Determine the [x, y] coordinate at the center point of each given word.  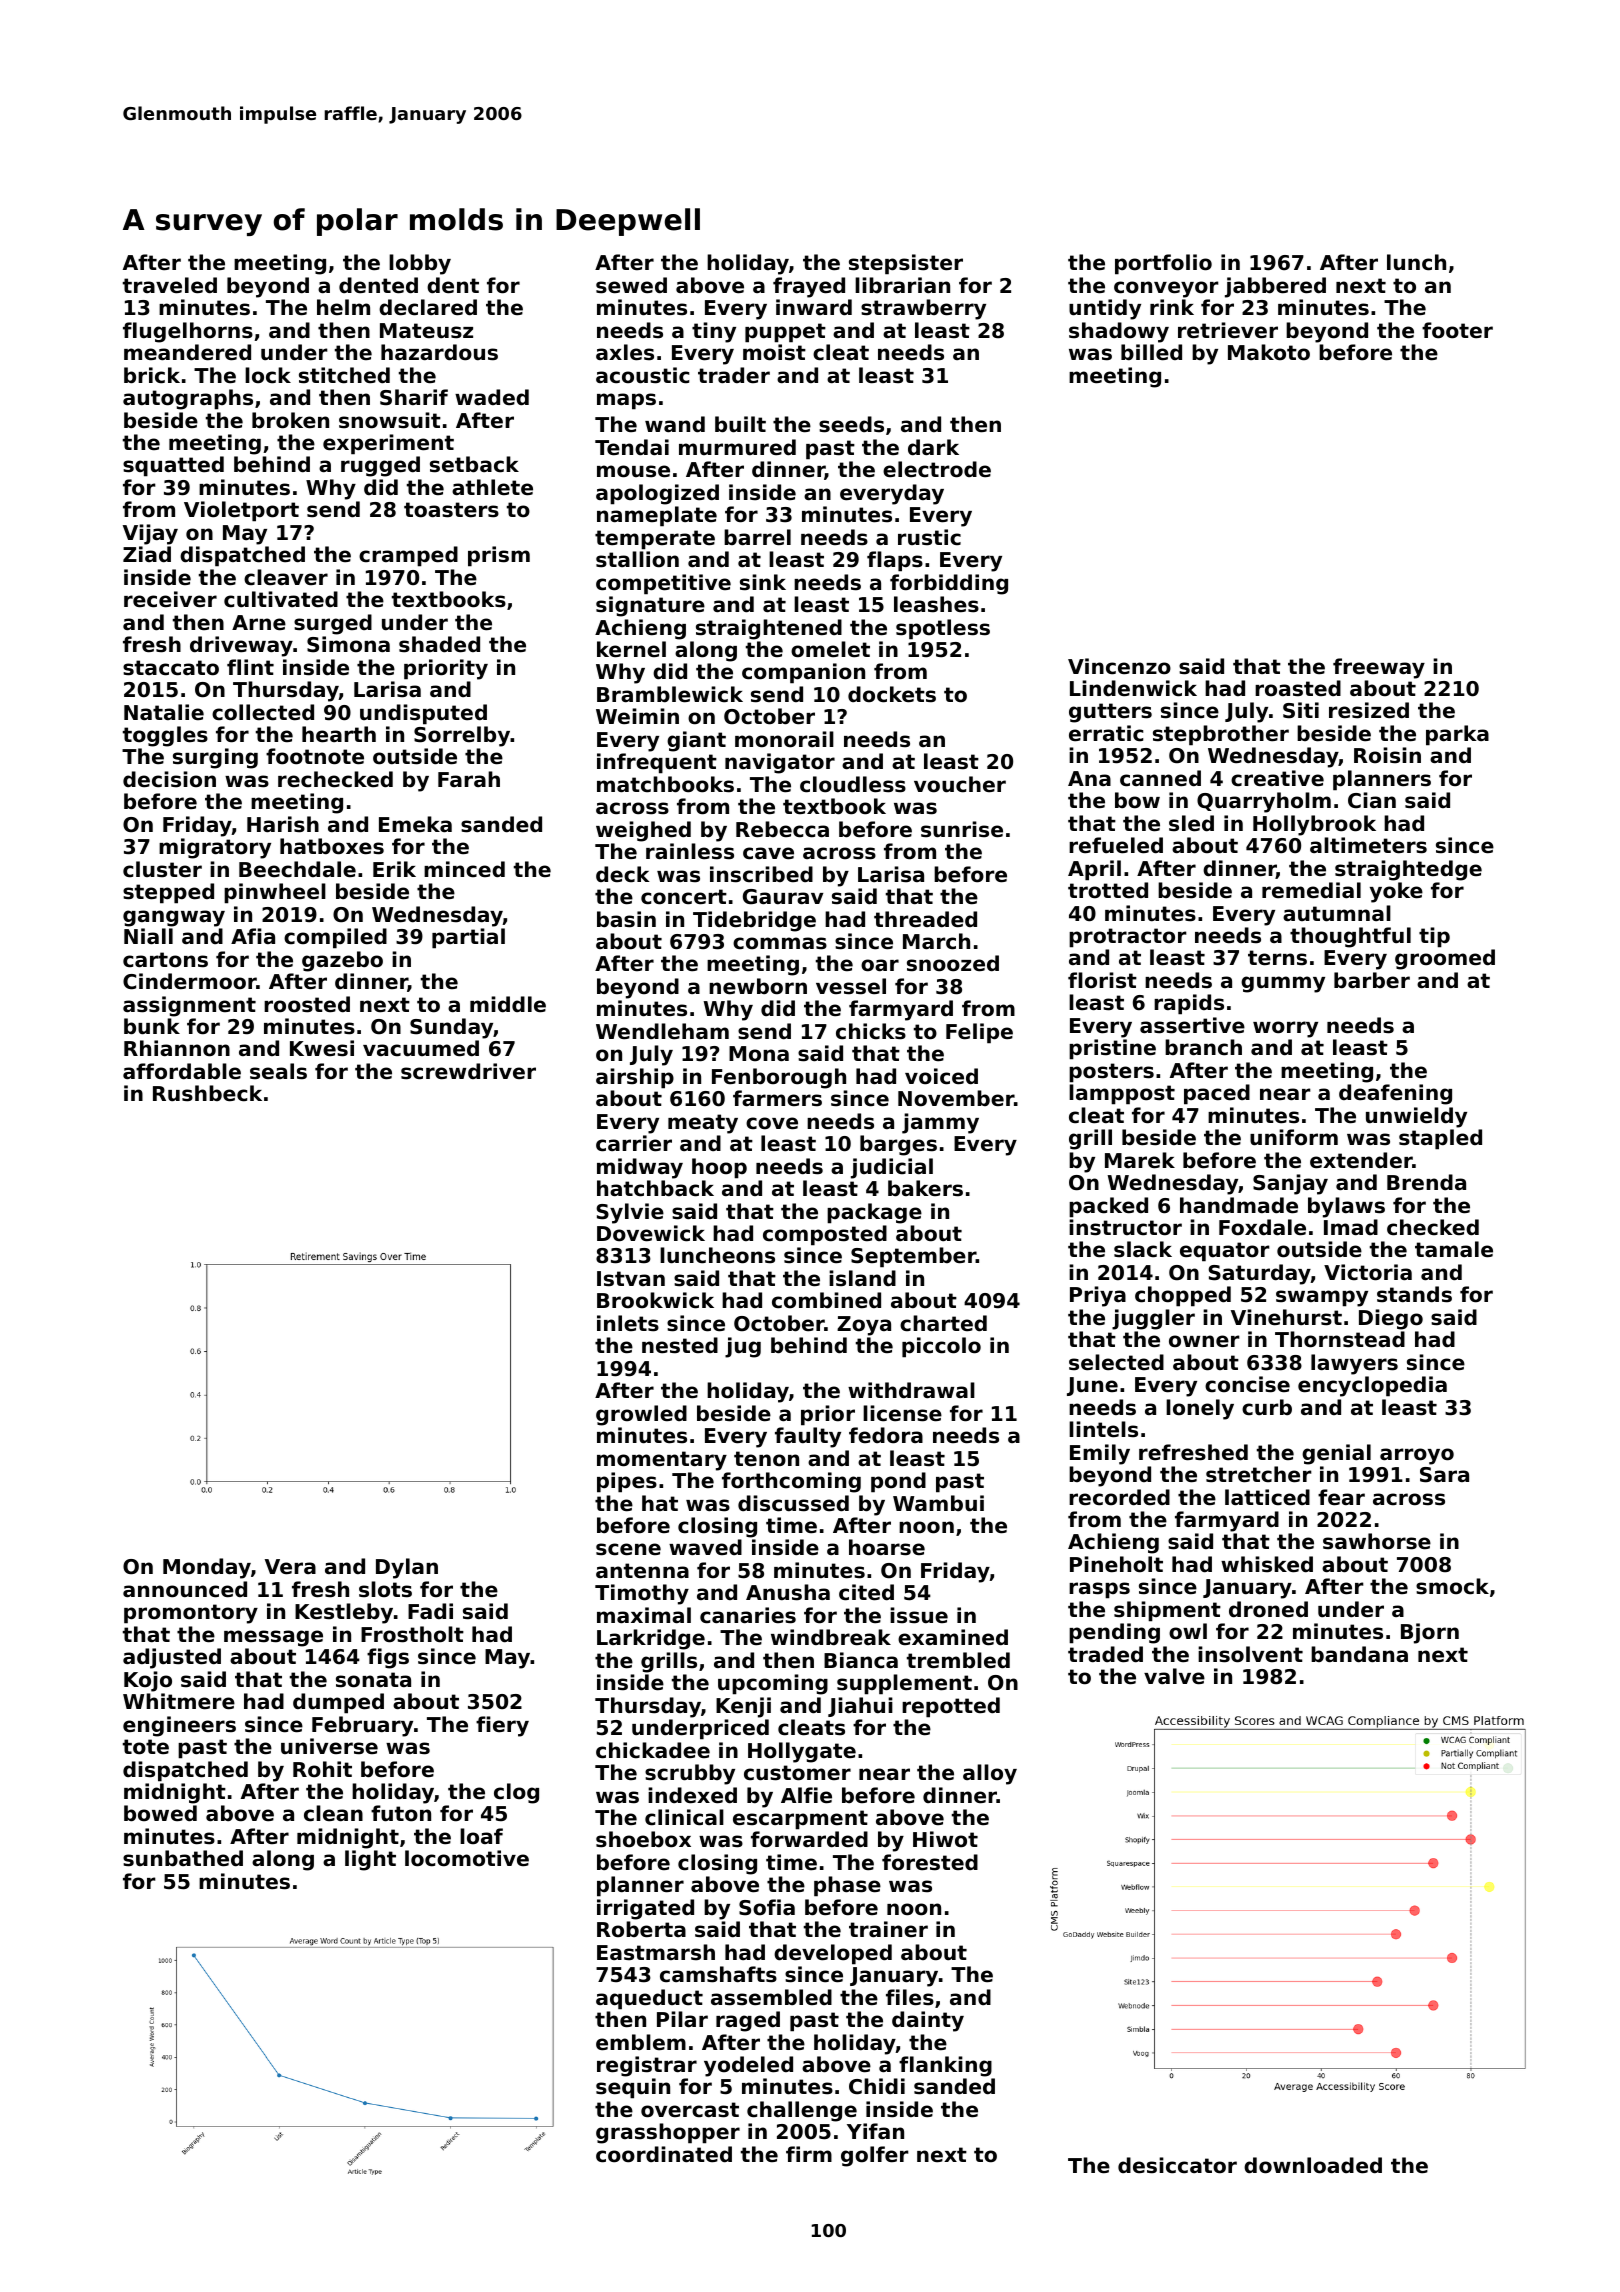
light [370, 1860]
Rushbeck [207, 1093]
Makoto [1269, 352]
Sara [1444, 1475]
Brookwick [655, 1300]
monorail [784, 739]
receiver [170, 599]
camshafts [718, 1974]
